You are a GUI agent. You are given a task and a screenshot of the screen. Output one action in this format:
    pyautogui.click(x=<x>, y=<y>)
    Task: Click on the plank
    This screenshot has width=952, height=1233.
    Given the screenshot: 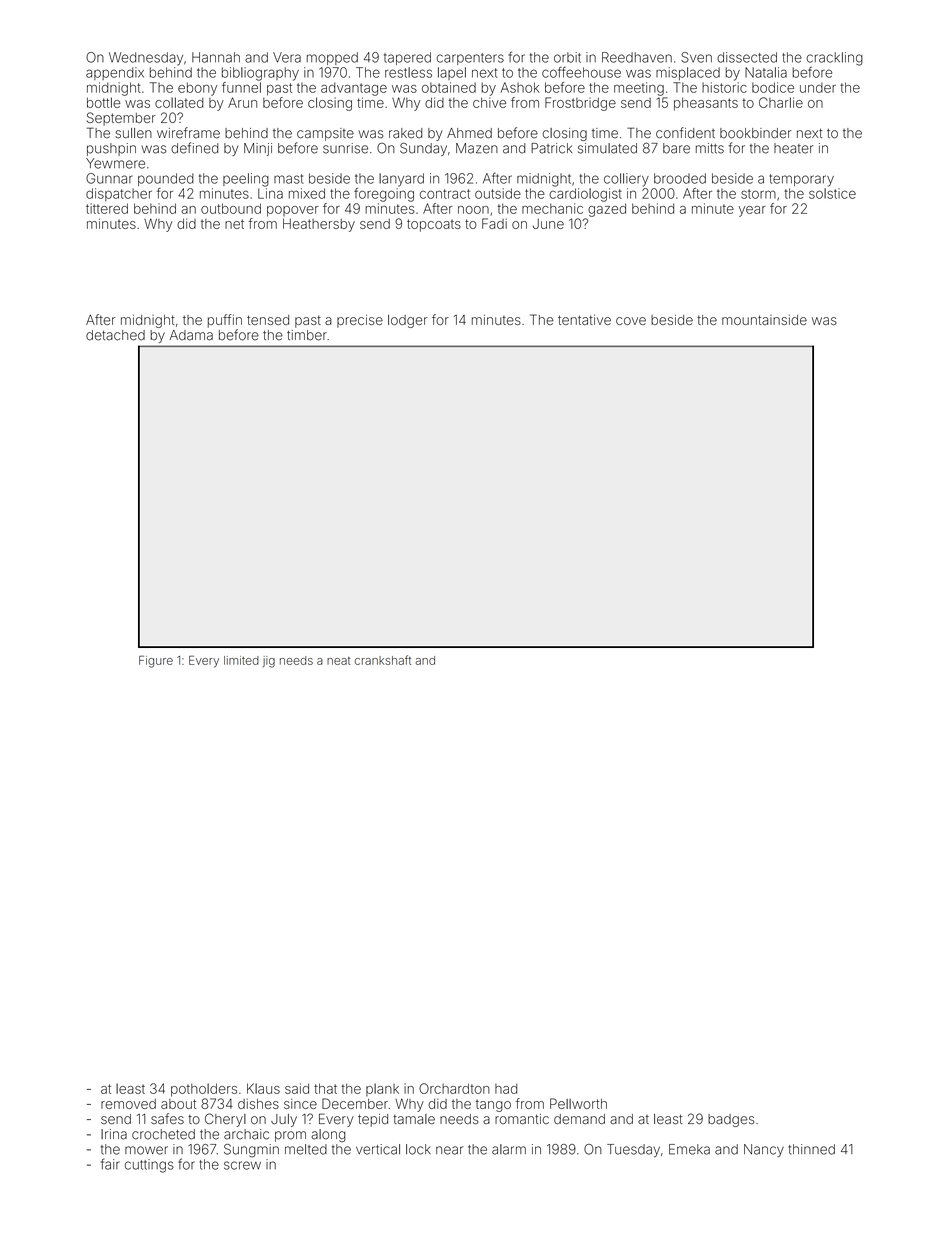 What is the action you would take?
    pyautogui.click(x=382, y=1090)
